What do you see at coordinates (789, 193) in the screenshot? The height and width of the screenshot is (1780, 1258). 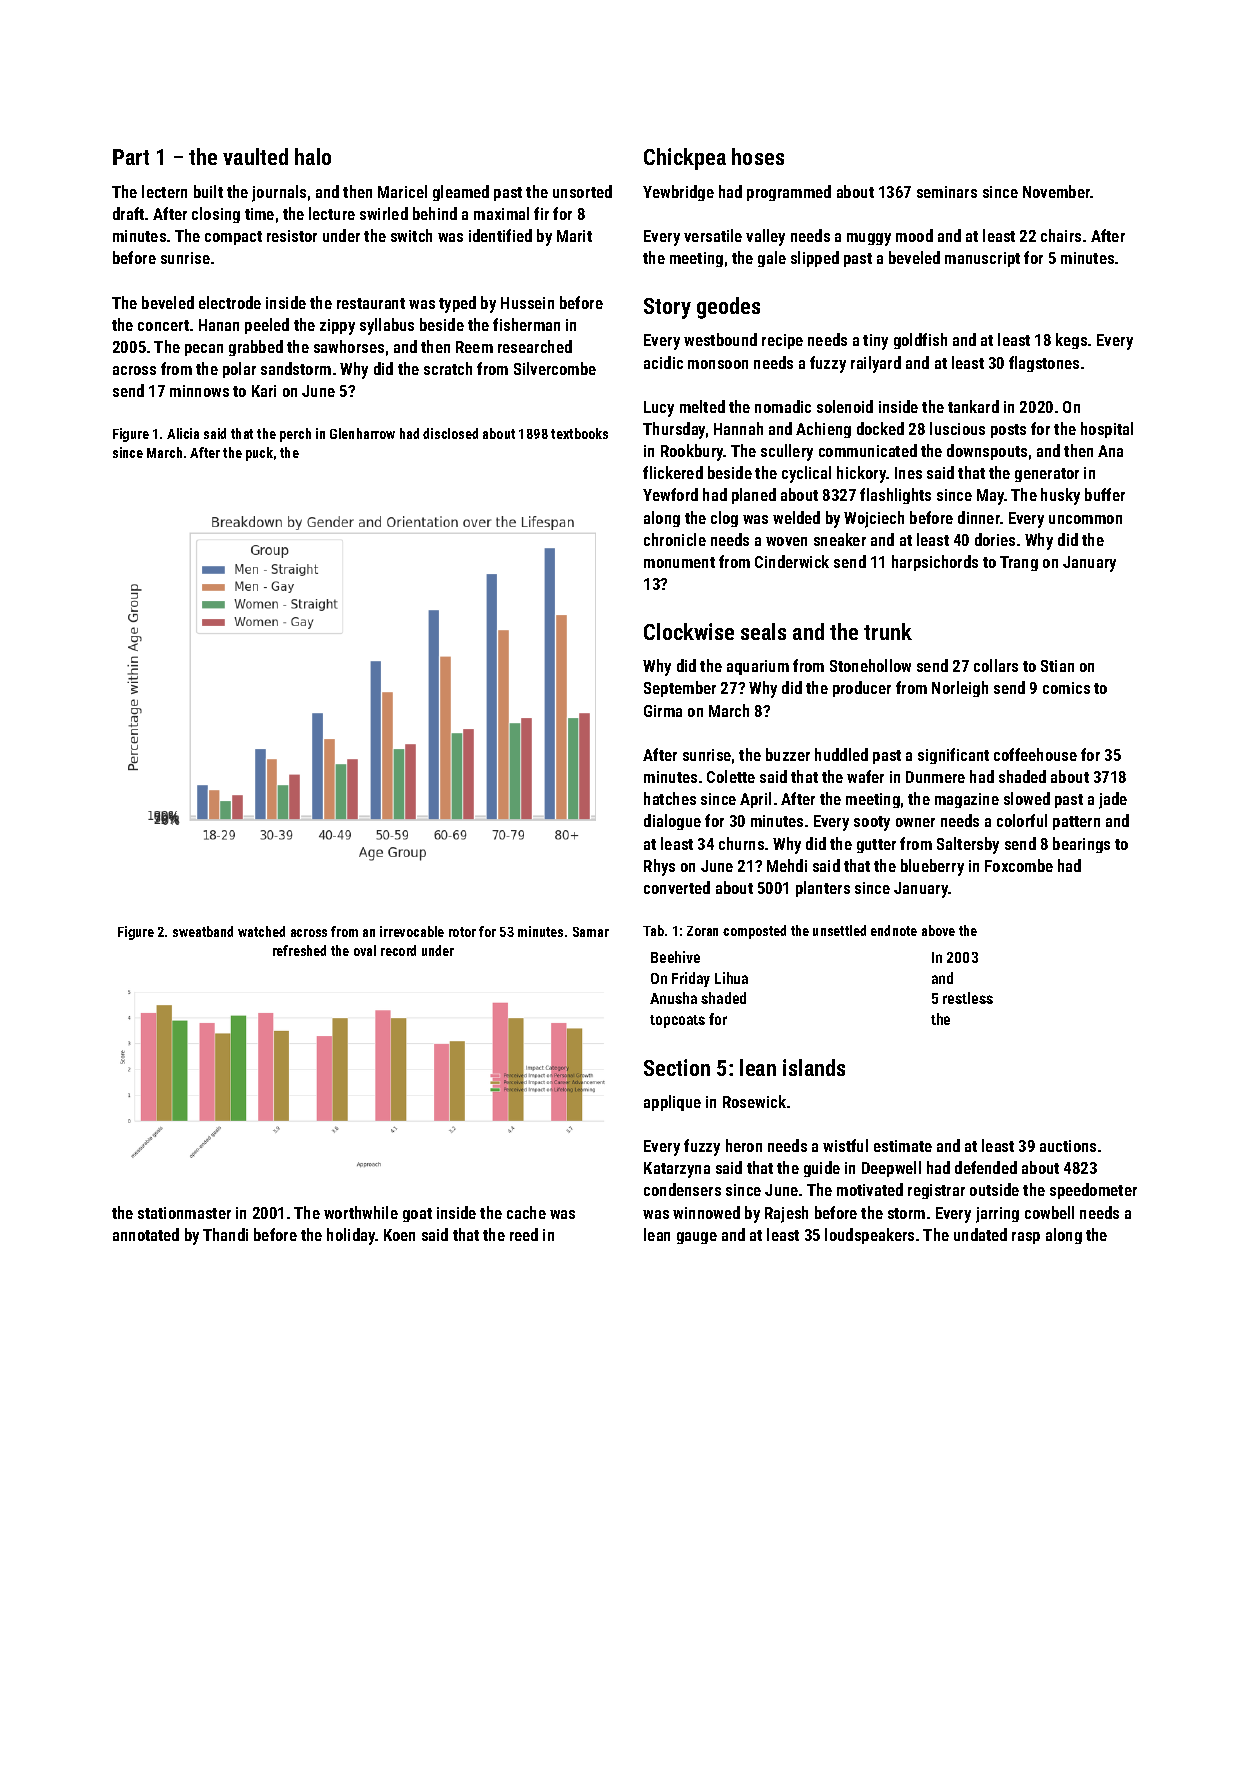 I see `programmed` at bounding box center [789, 193].
